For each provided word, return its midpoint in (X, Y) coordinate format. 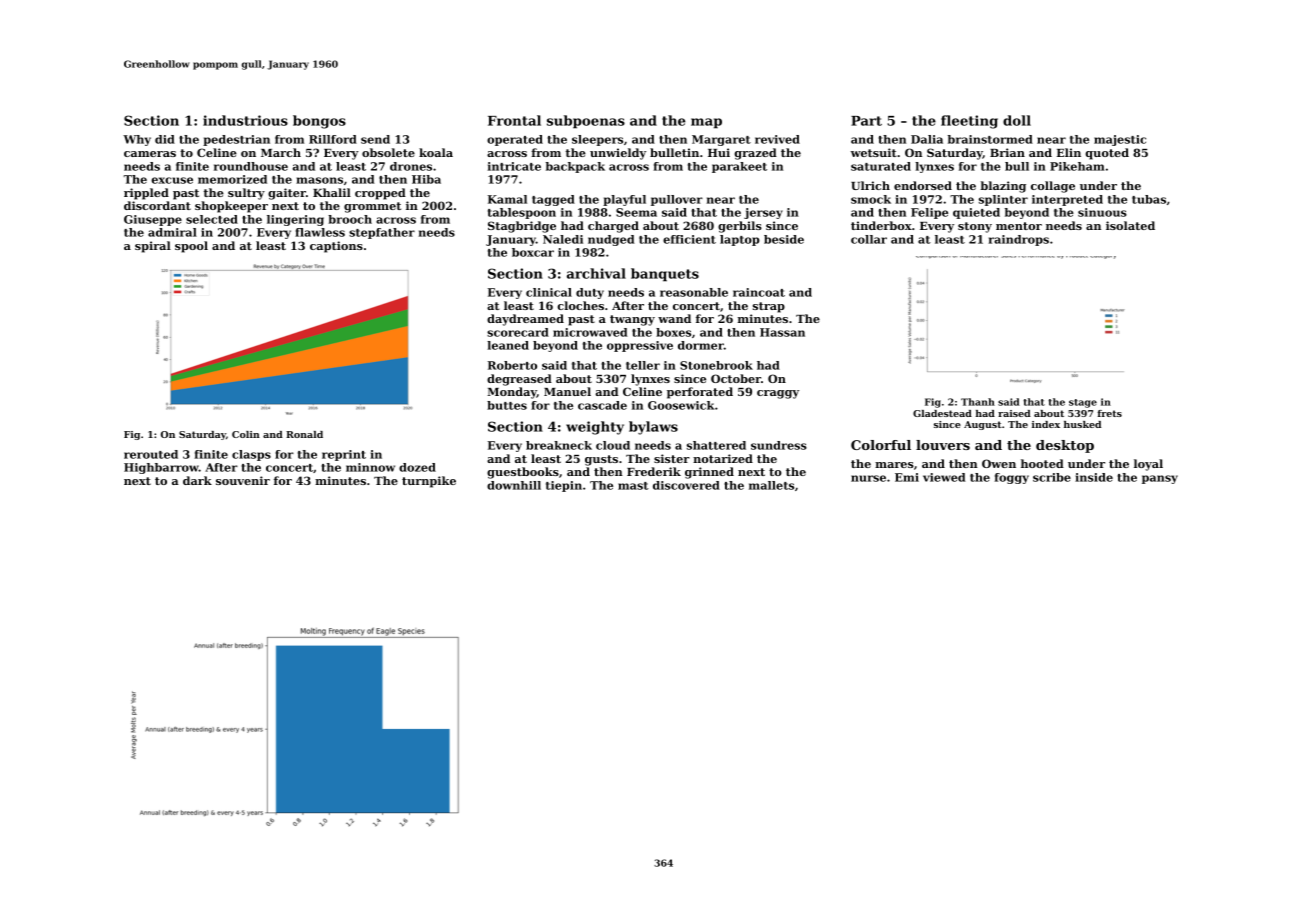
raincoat (759, 292)
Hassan (782, 332)
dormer (701, 345)
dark (197, 480)
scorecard (518, 332)
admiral (172, 232)
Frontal (514, 120)
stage (1083, 403)
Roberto (512, 365)
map (706, 123)
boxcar (533, 252)
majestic (1120, 140)
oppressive (640, 346)
